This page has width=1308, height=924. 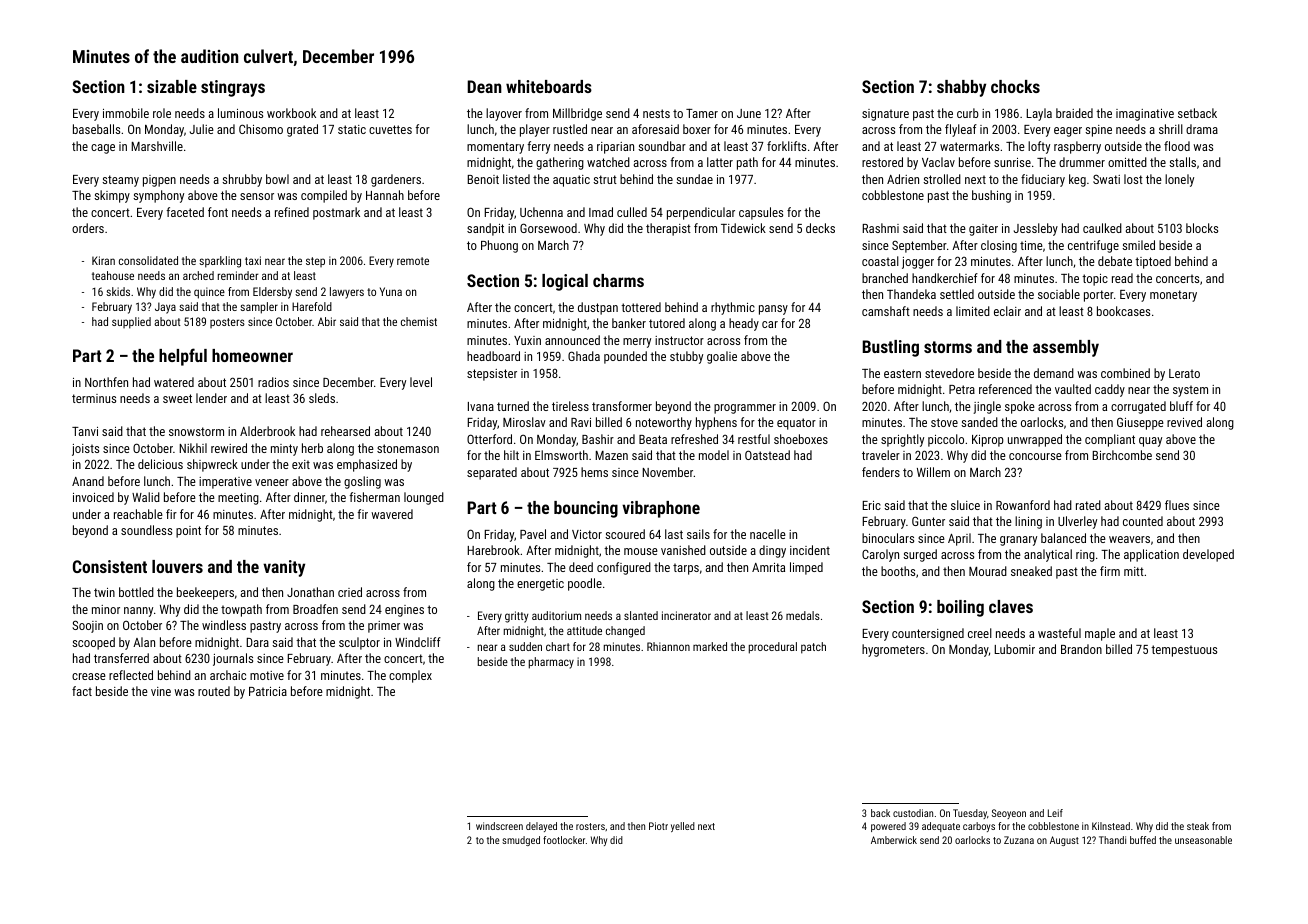 What do you see at coordinates (1055, 813) in the page?
I see `Leif` at bounding box center [1055, 813].
